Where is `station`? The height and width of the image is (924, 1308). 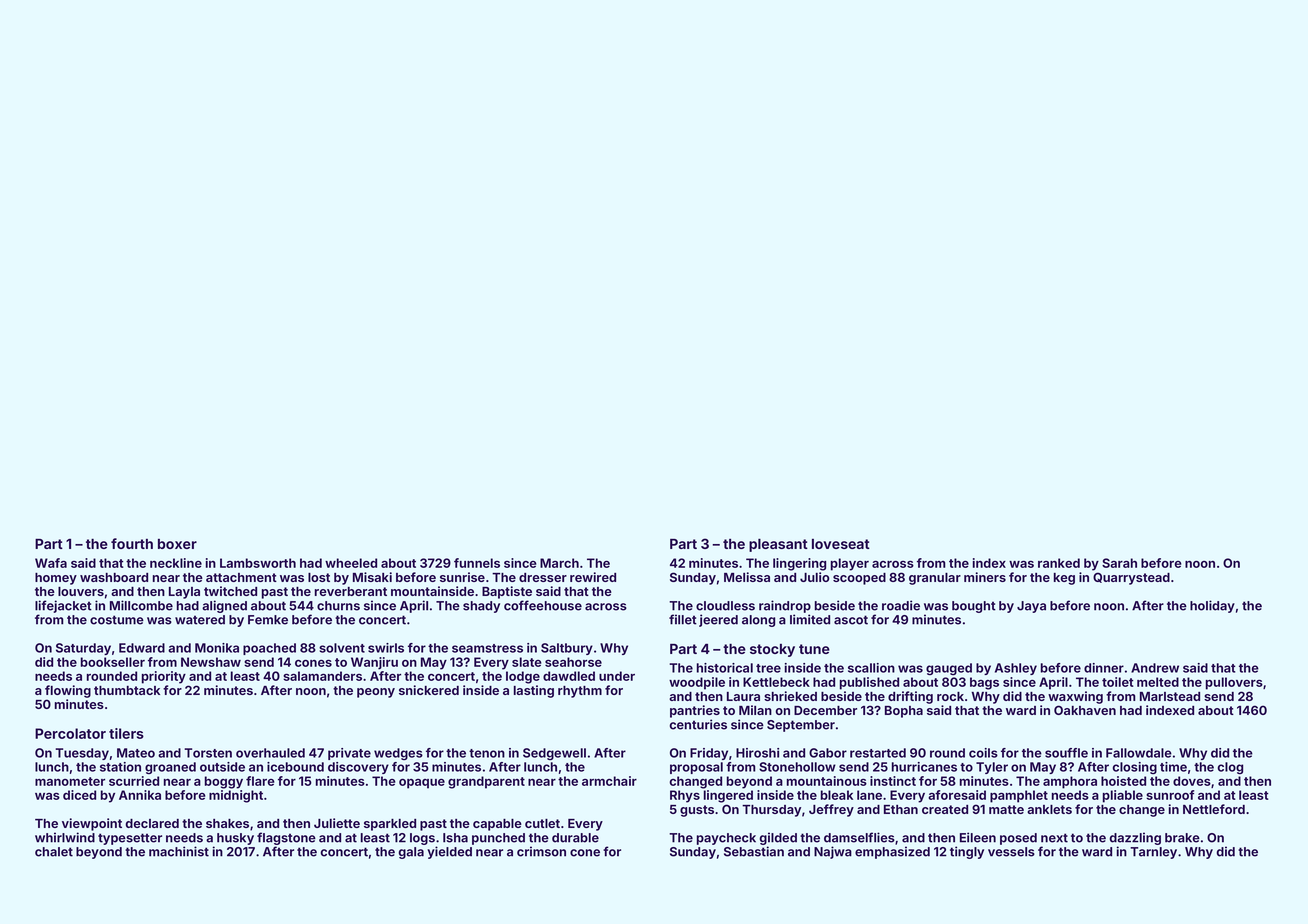 station is located at coordinates (120, 767).
